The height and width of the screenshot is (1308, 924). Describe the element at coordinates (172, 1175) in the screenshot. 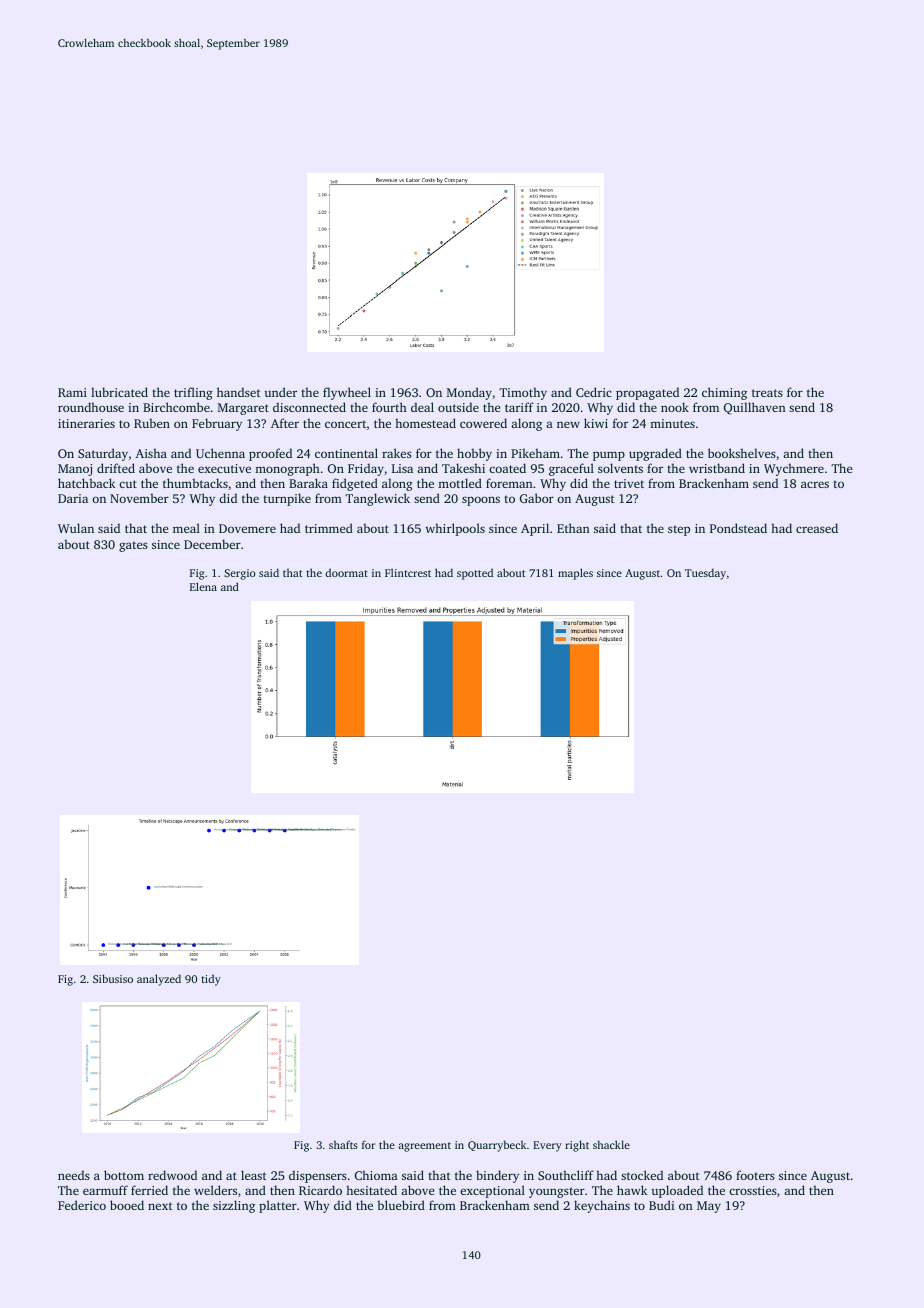

I see `redwood` at that location.
